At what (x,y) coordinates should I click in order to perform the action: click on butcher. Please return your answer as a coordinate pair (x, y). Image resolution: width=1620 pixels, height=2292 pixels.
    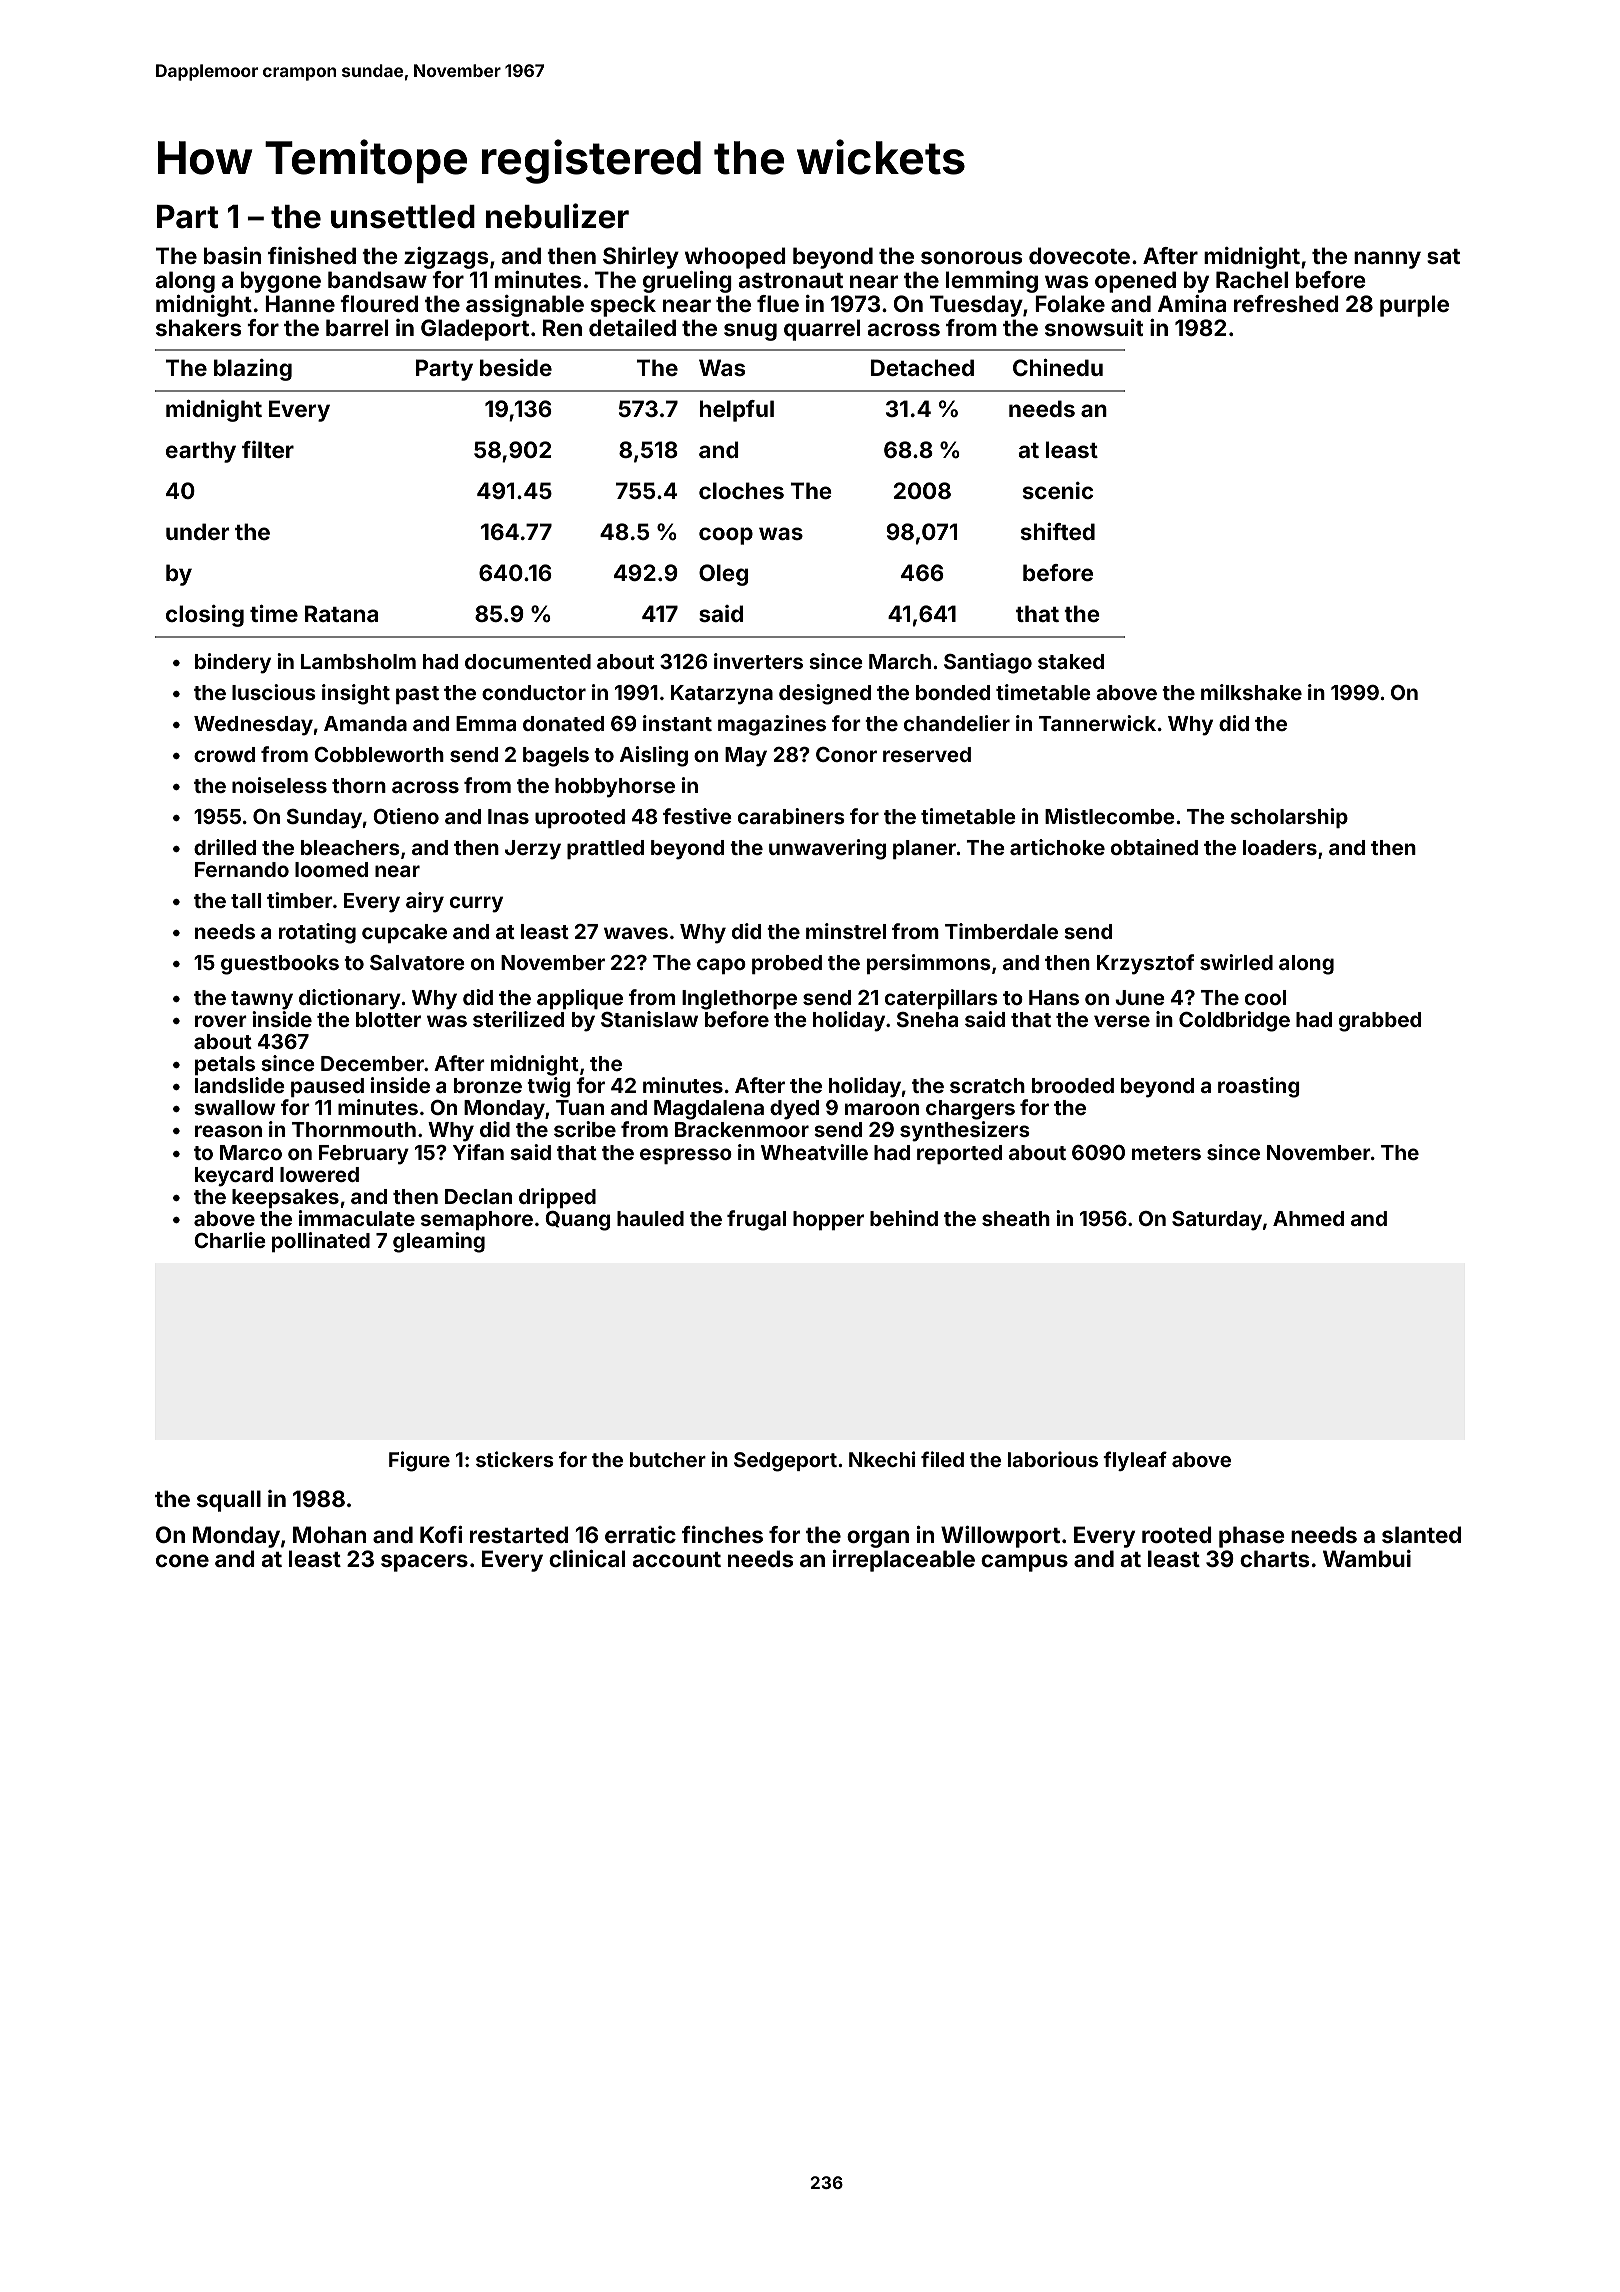
    Looking at the image, I should click on (668, 1459).
